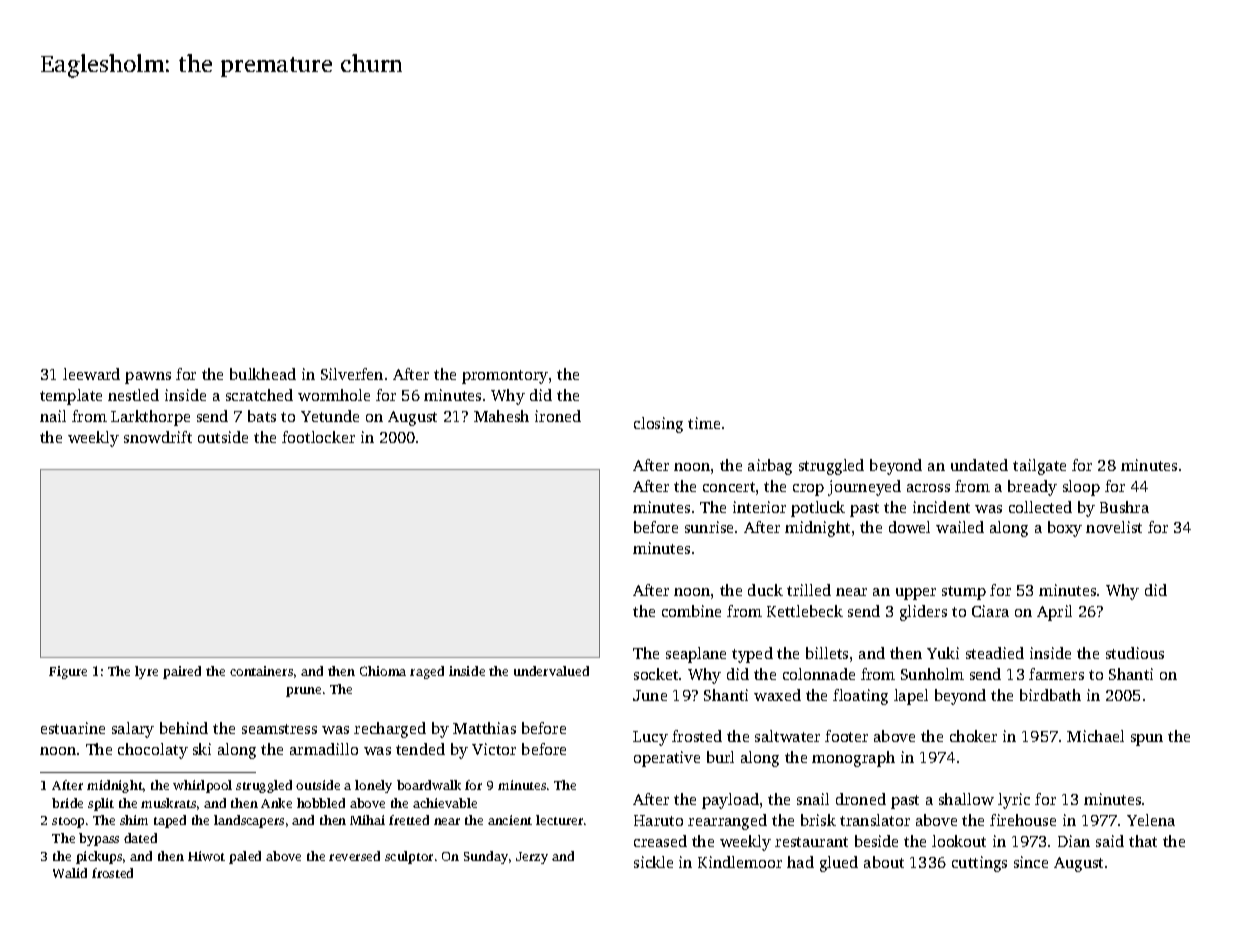  Describe the element at coordinates (691, 611) in the screenshot. I see `combine` at that location.
